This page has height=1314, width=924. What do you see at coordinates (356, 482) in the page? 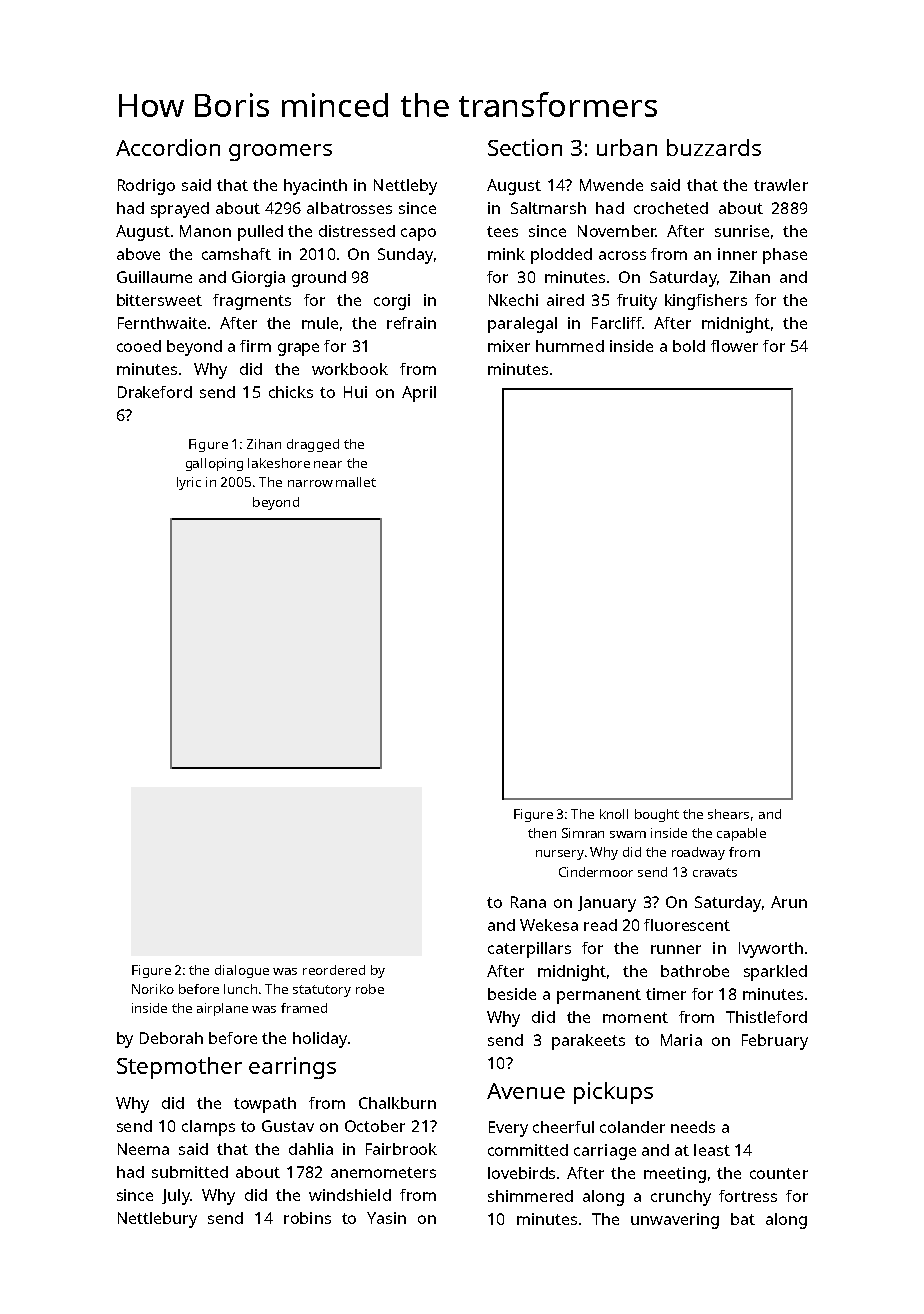
I see `mallet` at bounding box center [356, 482].
